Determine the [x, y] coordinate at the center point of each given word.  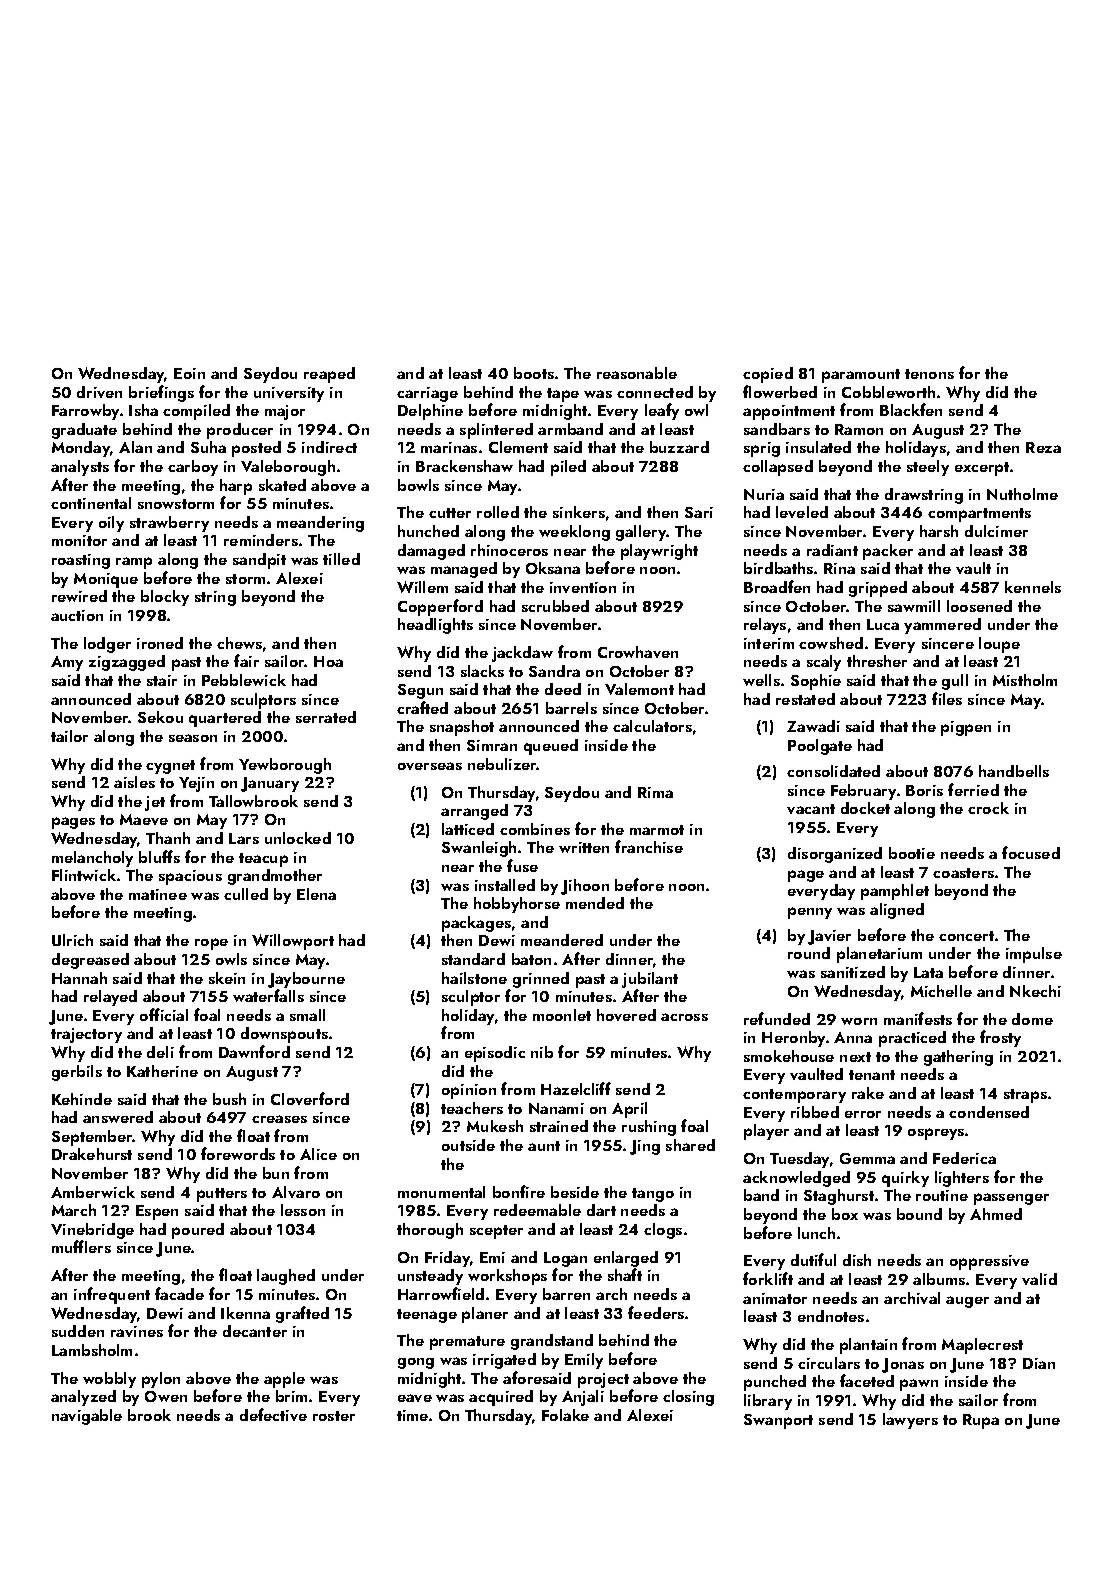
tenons [929, 374]
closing [688, 1398]
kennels [1033, 587]
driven [99, 392]
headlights [435, 626]
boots [534, 373]
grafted [302, 1314]
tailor [69, 736]
